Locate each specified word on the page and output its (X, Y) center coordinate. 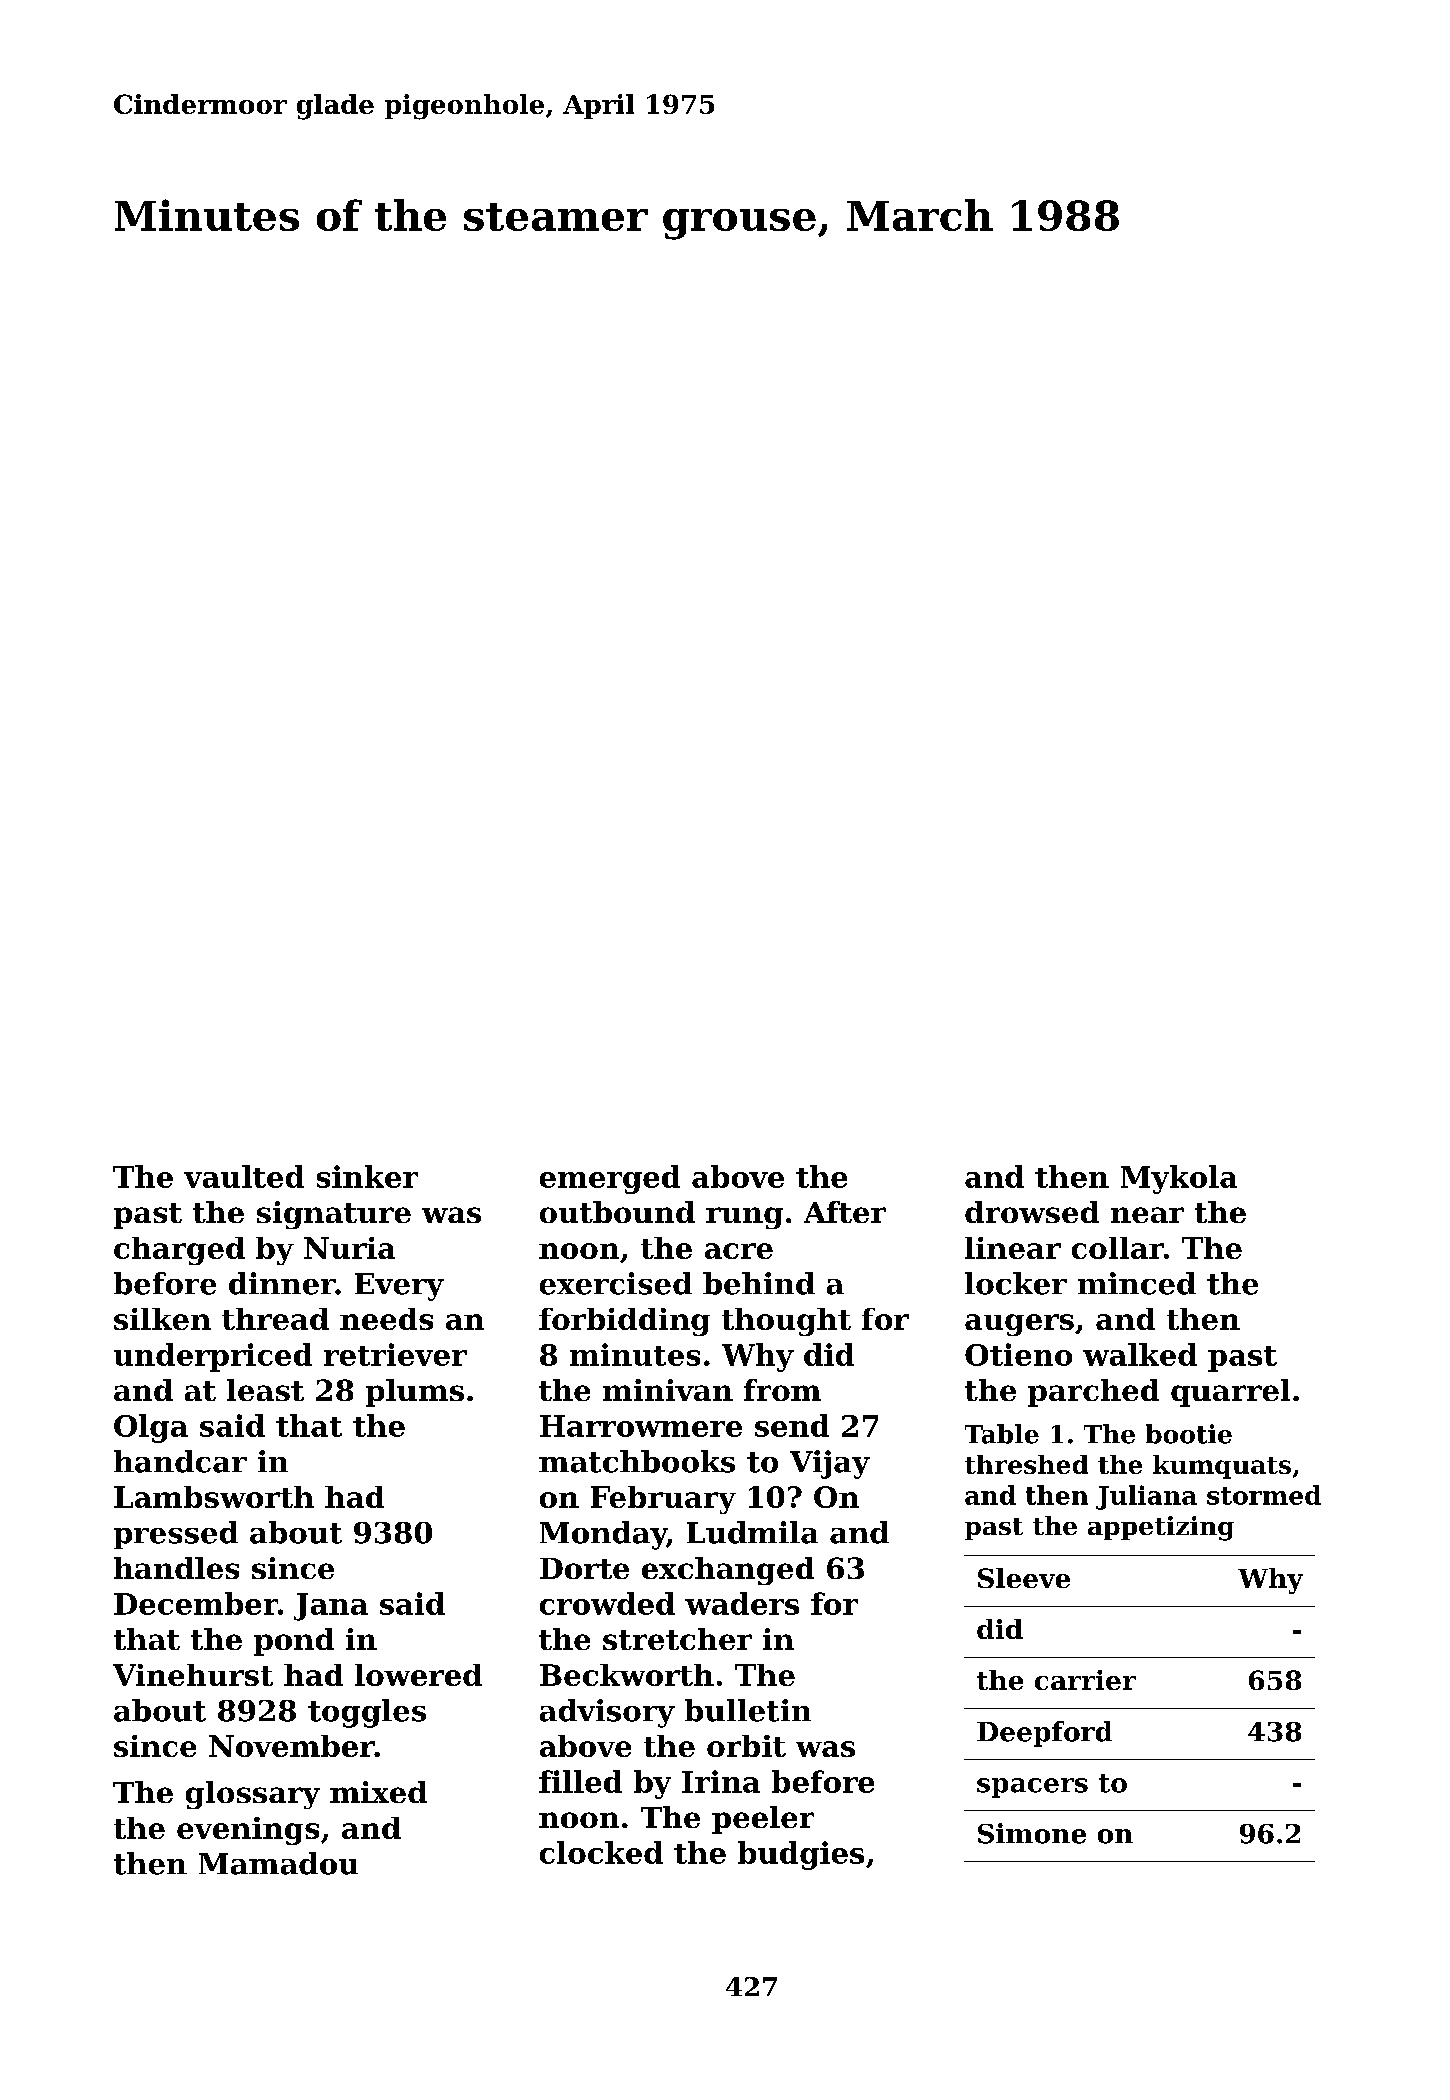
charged (179, 1251)
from (782, 1390)
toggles (367, 1713)
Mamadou (278, 1863)
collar (1118, 1248)
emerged (610, 1179)
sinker (367, 1176)
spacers (1032, 1788)
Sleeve (1024, 1578)
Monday (603, 1535)
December (196, 1603)
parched (1093, 1393)
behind (759, 1283)
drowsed (1032, 1212)
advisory (607, 1713)
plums (415, 1393)
